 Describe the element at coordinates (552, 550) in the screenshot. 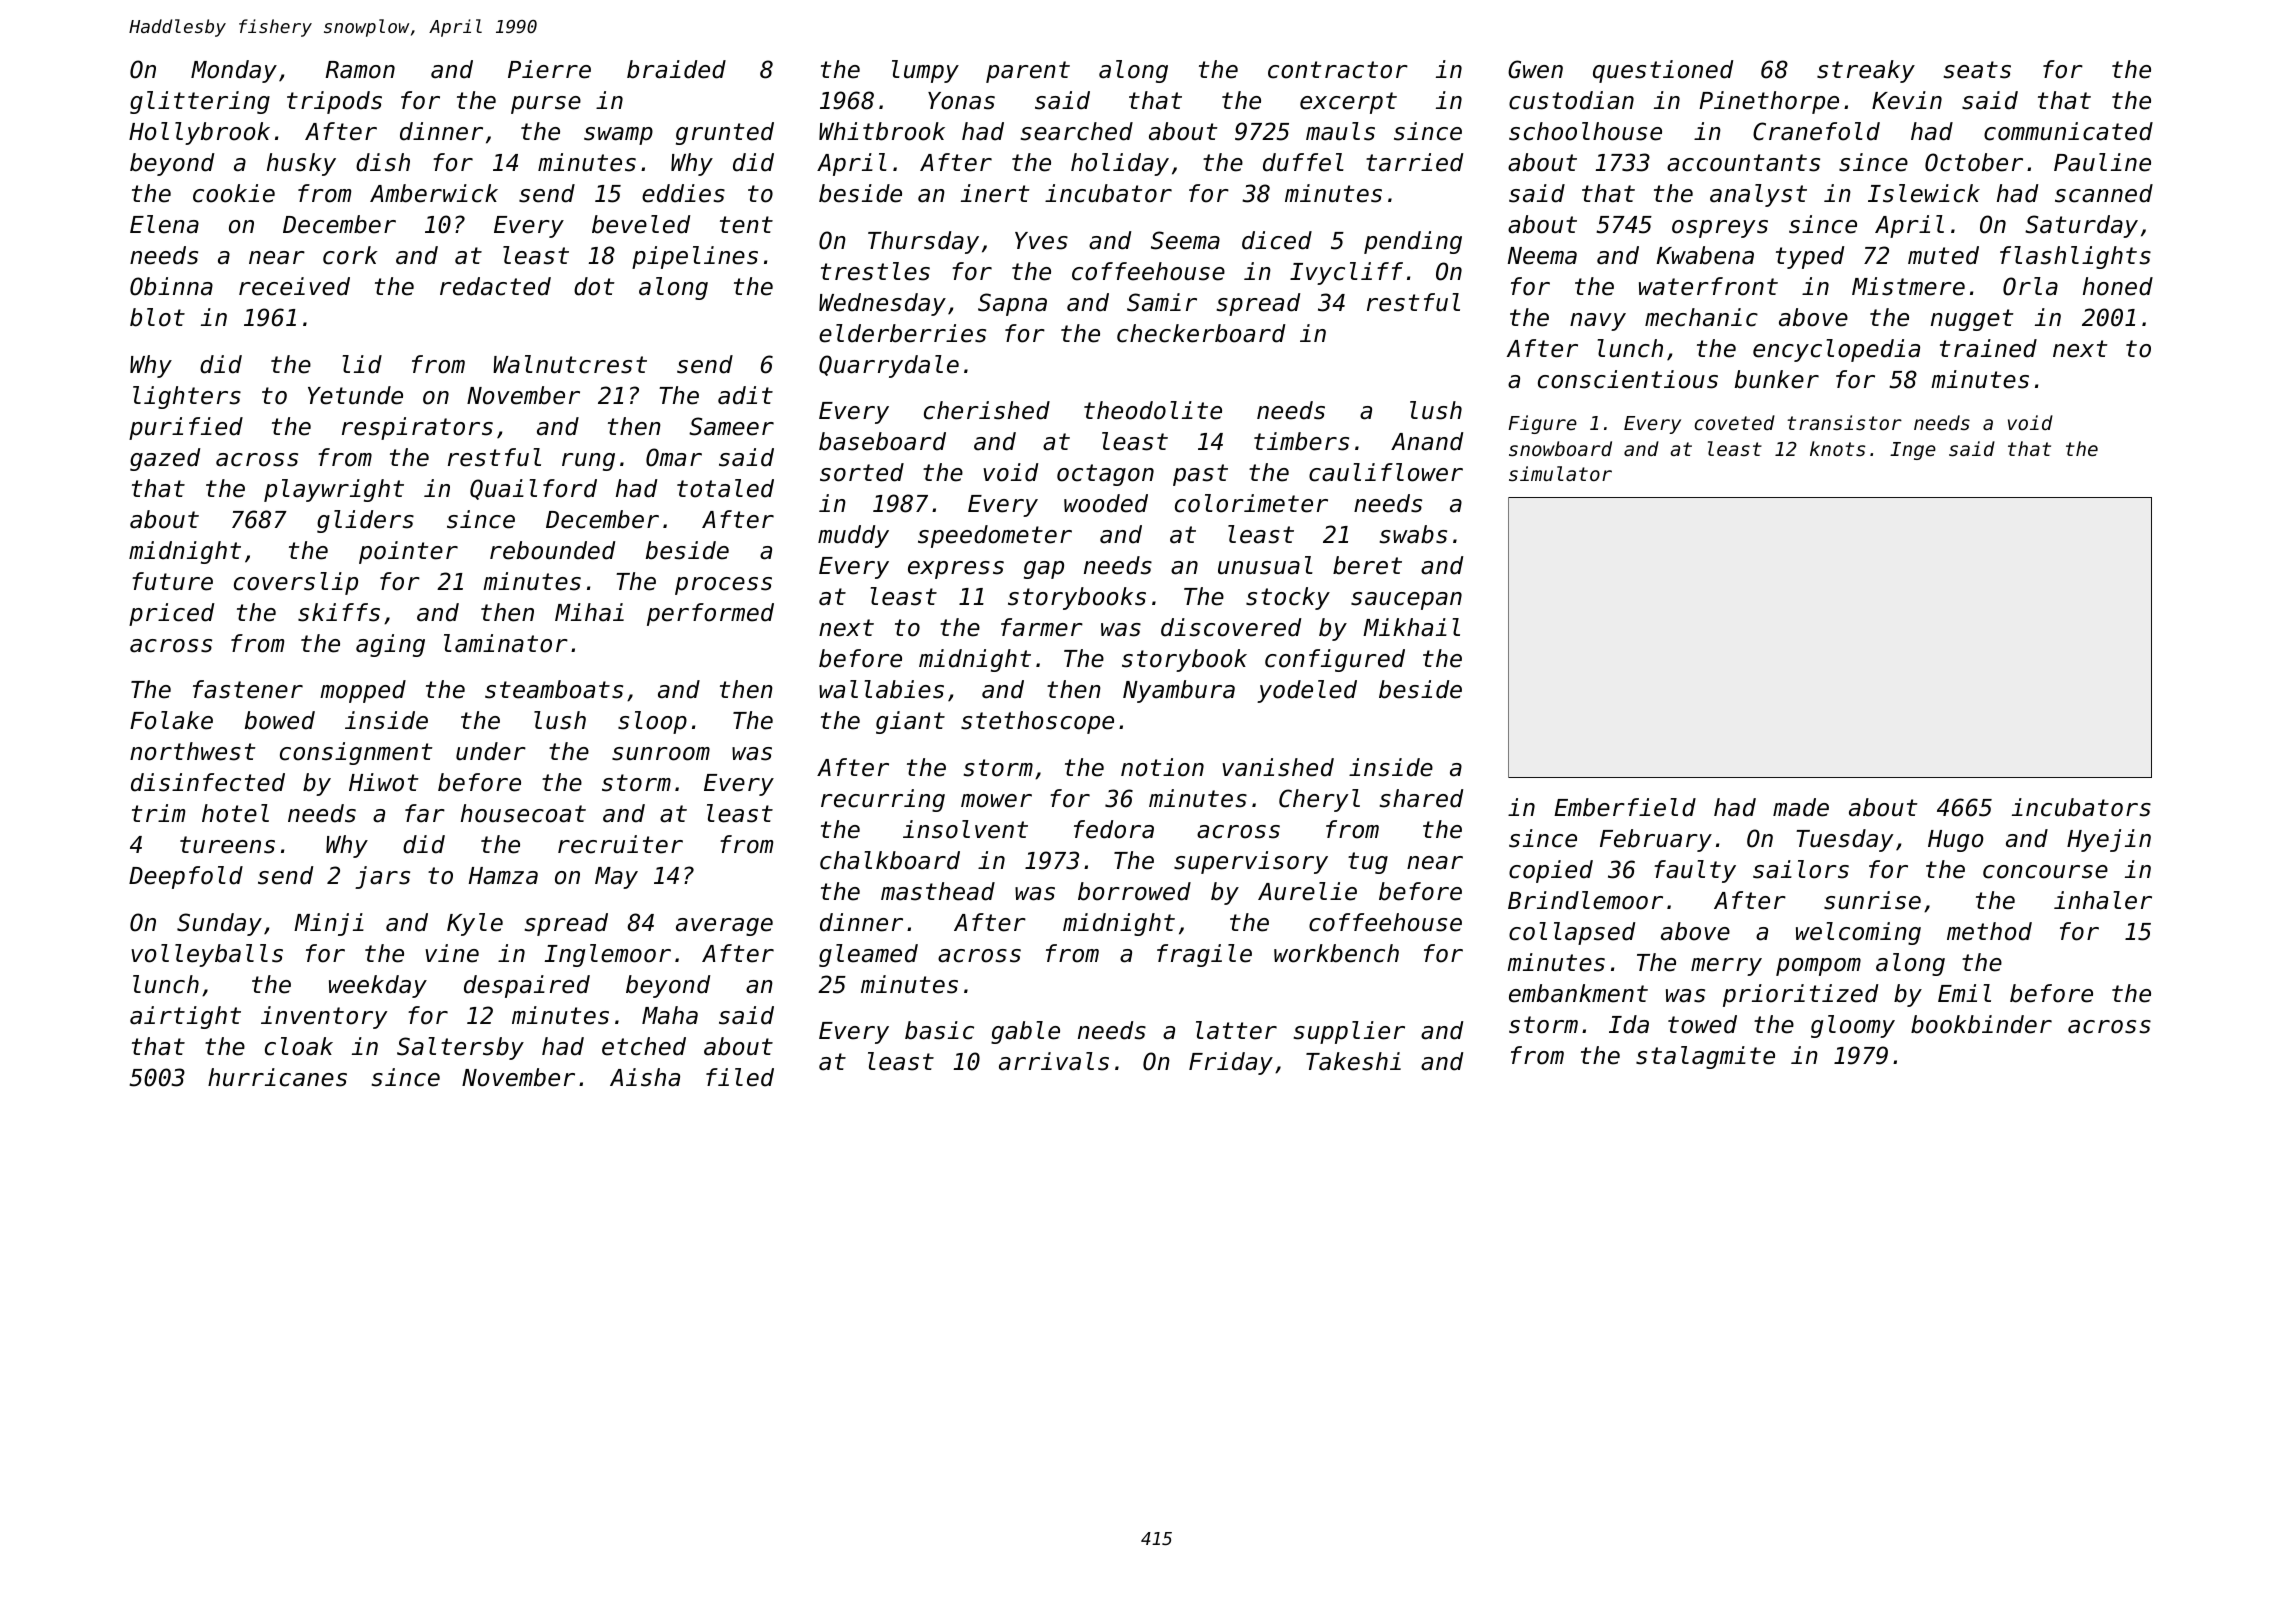

I see `rebounded` at that location.
